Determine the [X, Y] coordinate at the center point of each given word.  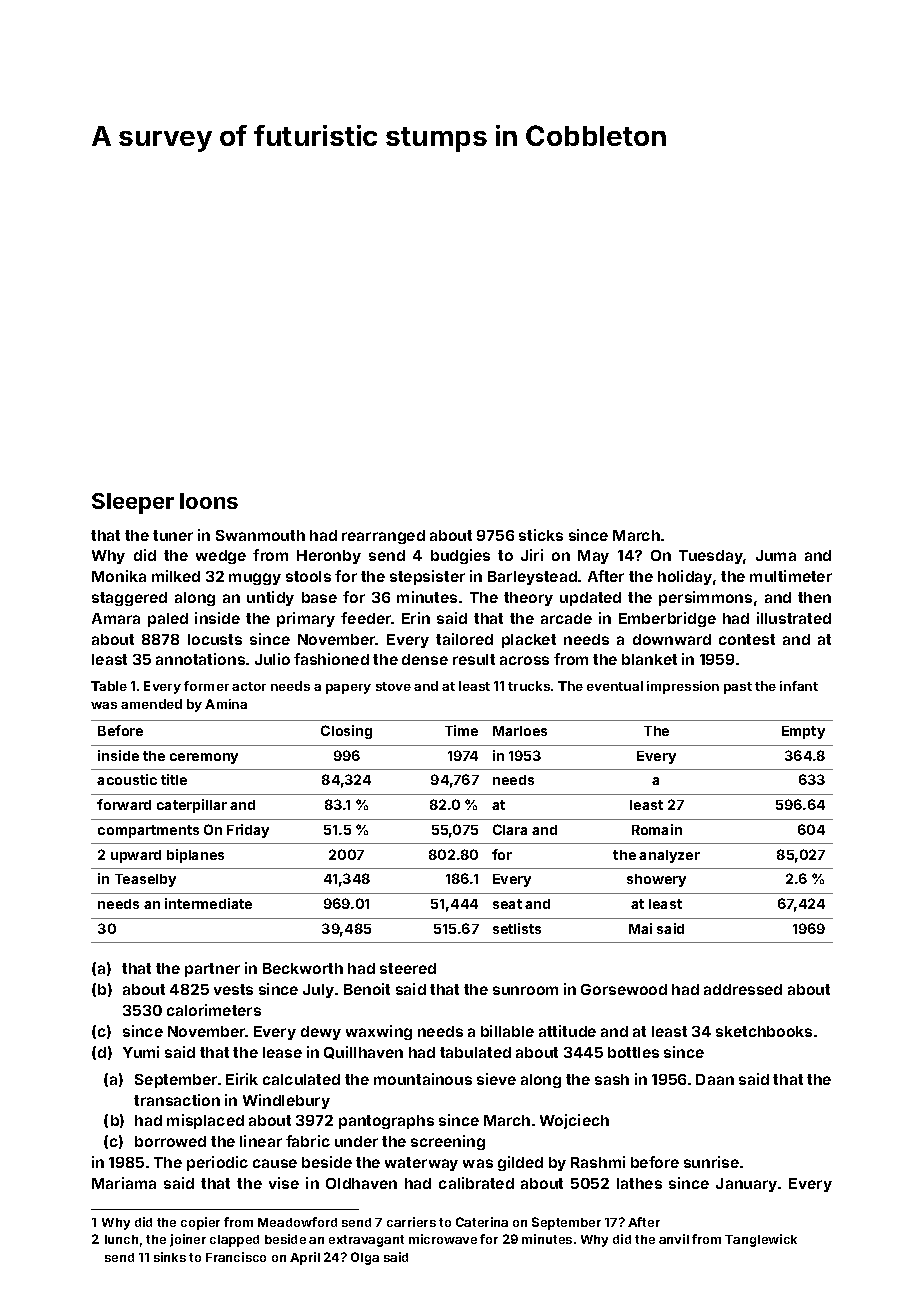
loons [209, 501]
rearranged [383, 537]
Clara [510, 829]
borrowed [170, 1141]
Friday [248, 831]
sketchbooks [764, 1031]
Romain [657, 829]
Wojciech [574, 1121]
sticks [541, 535]
